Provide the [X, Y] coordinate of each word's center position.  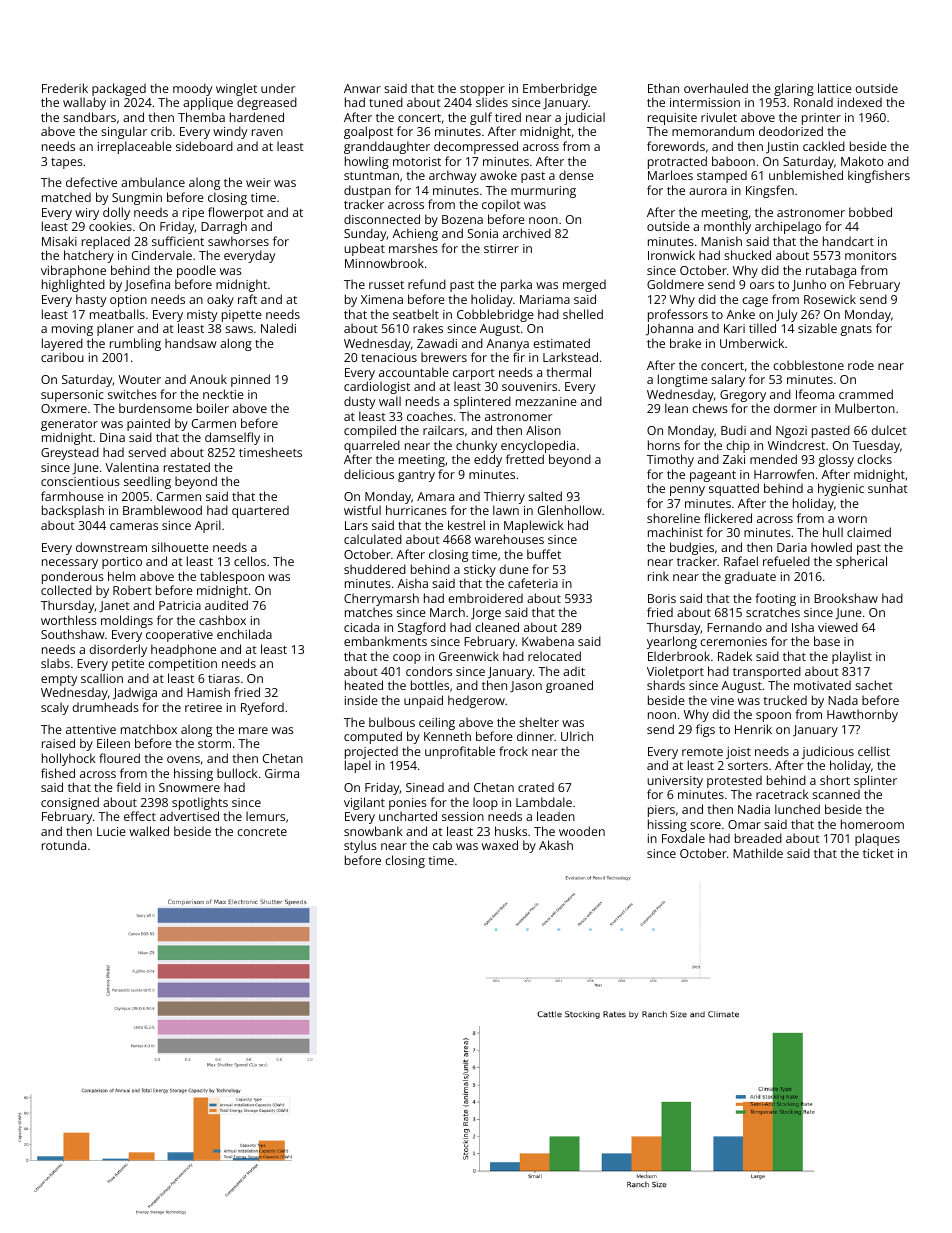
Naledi [278, 328]
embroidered [485, 598]
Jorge [486, 614]
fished [58, 773]
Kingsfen [770, 191]
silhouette [180, 547]
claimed [869, 532]
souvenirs [529, 386]
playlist [852, 657]
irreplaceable [135, 147]
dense [576, 175]
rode [861, 365]
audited [226, 605]
